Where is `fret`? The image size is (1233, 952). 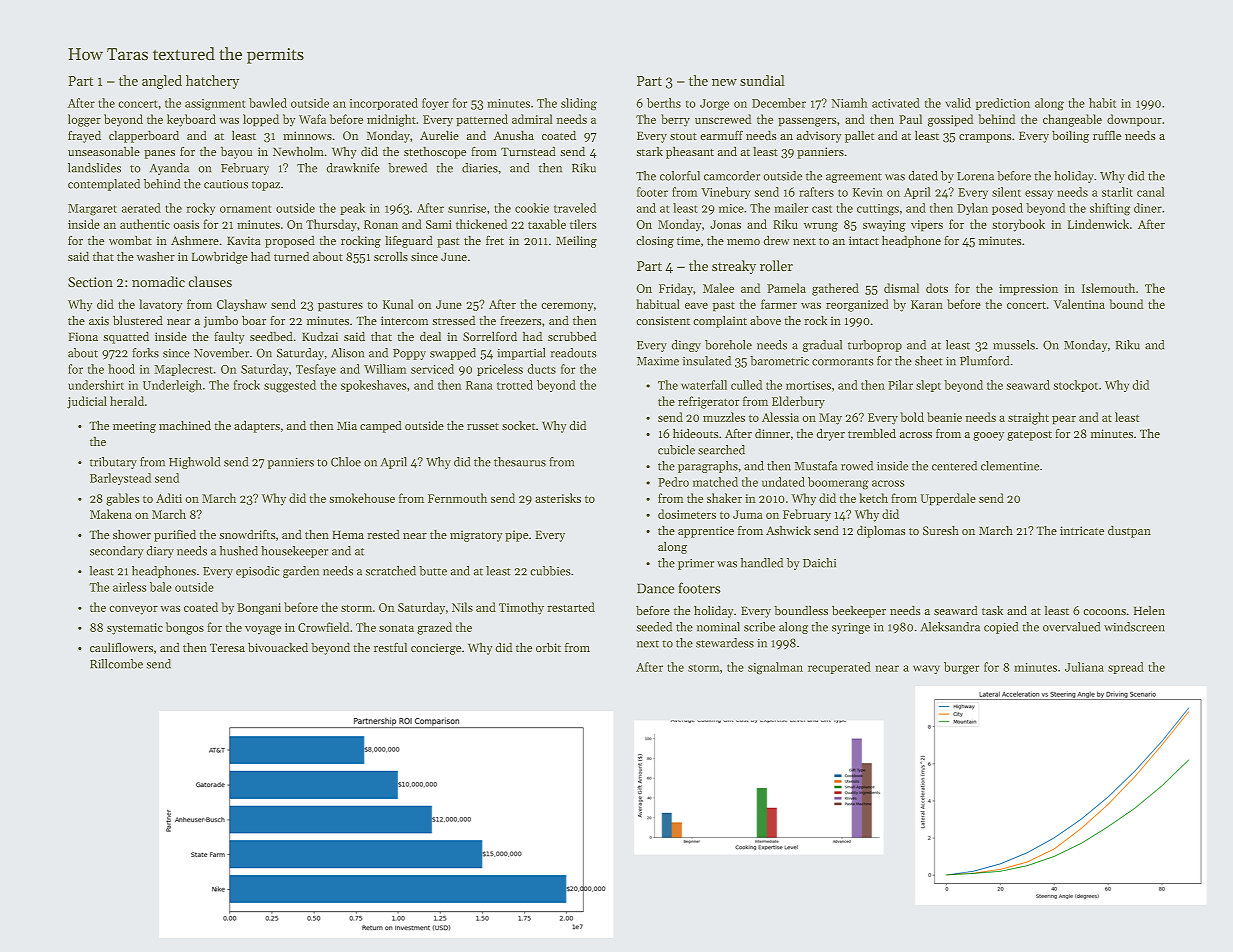 fret is located at coordinates (495, 240).
